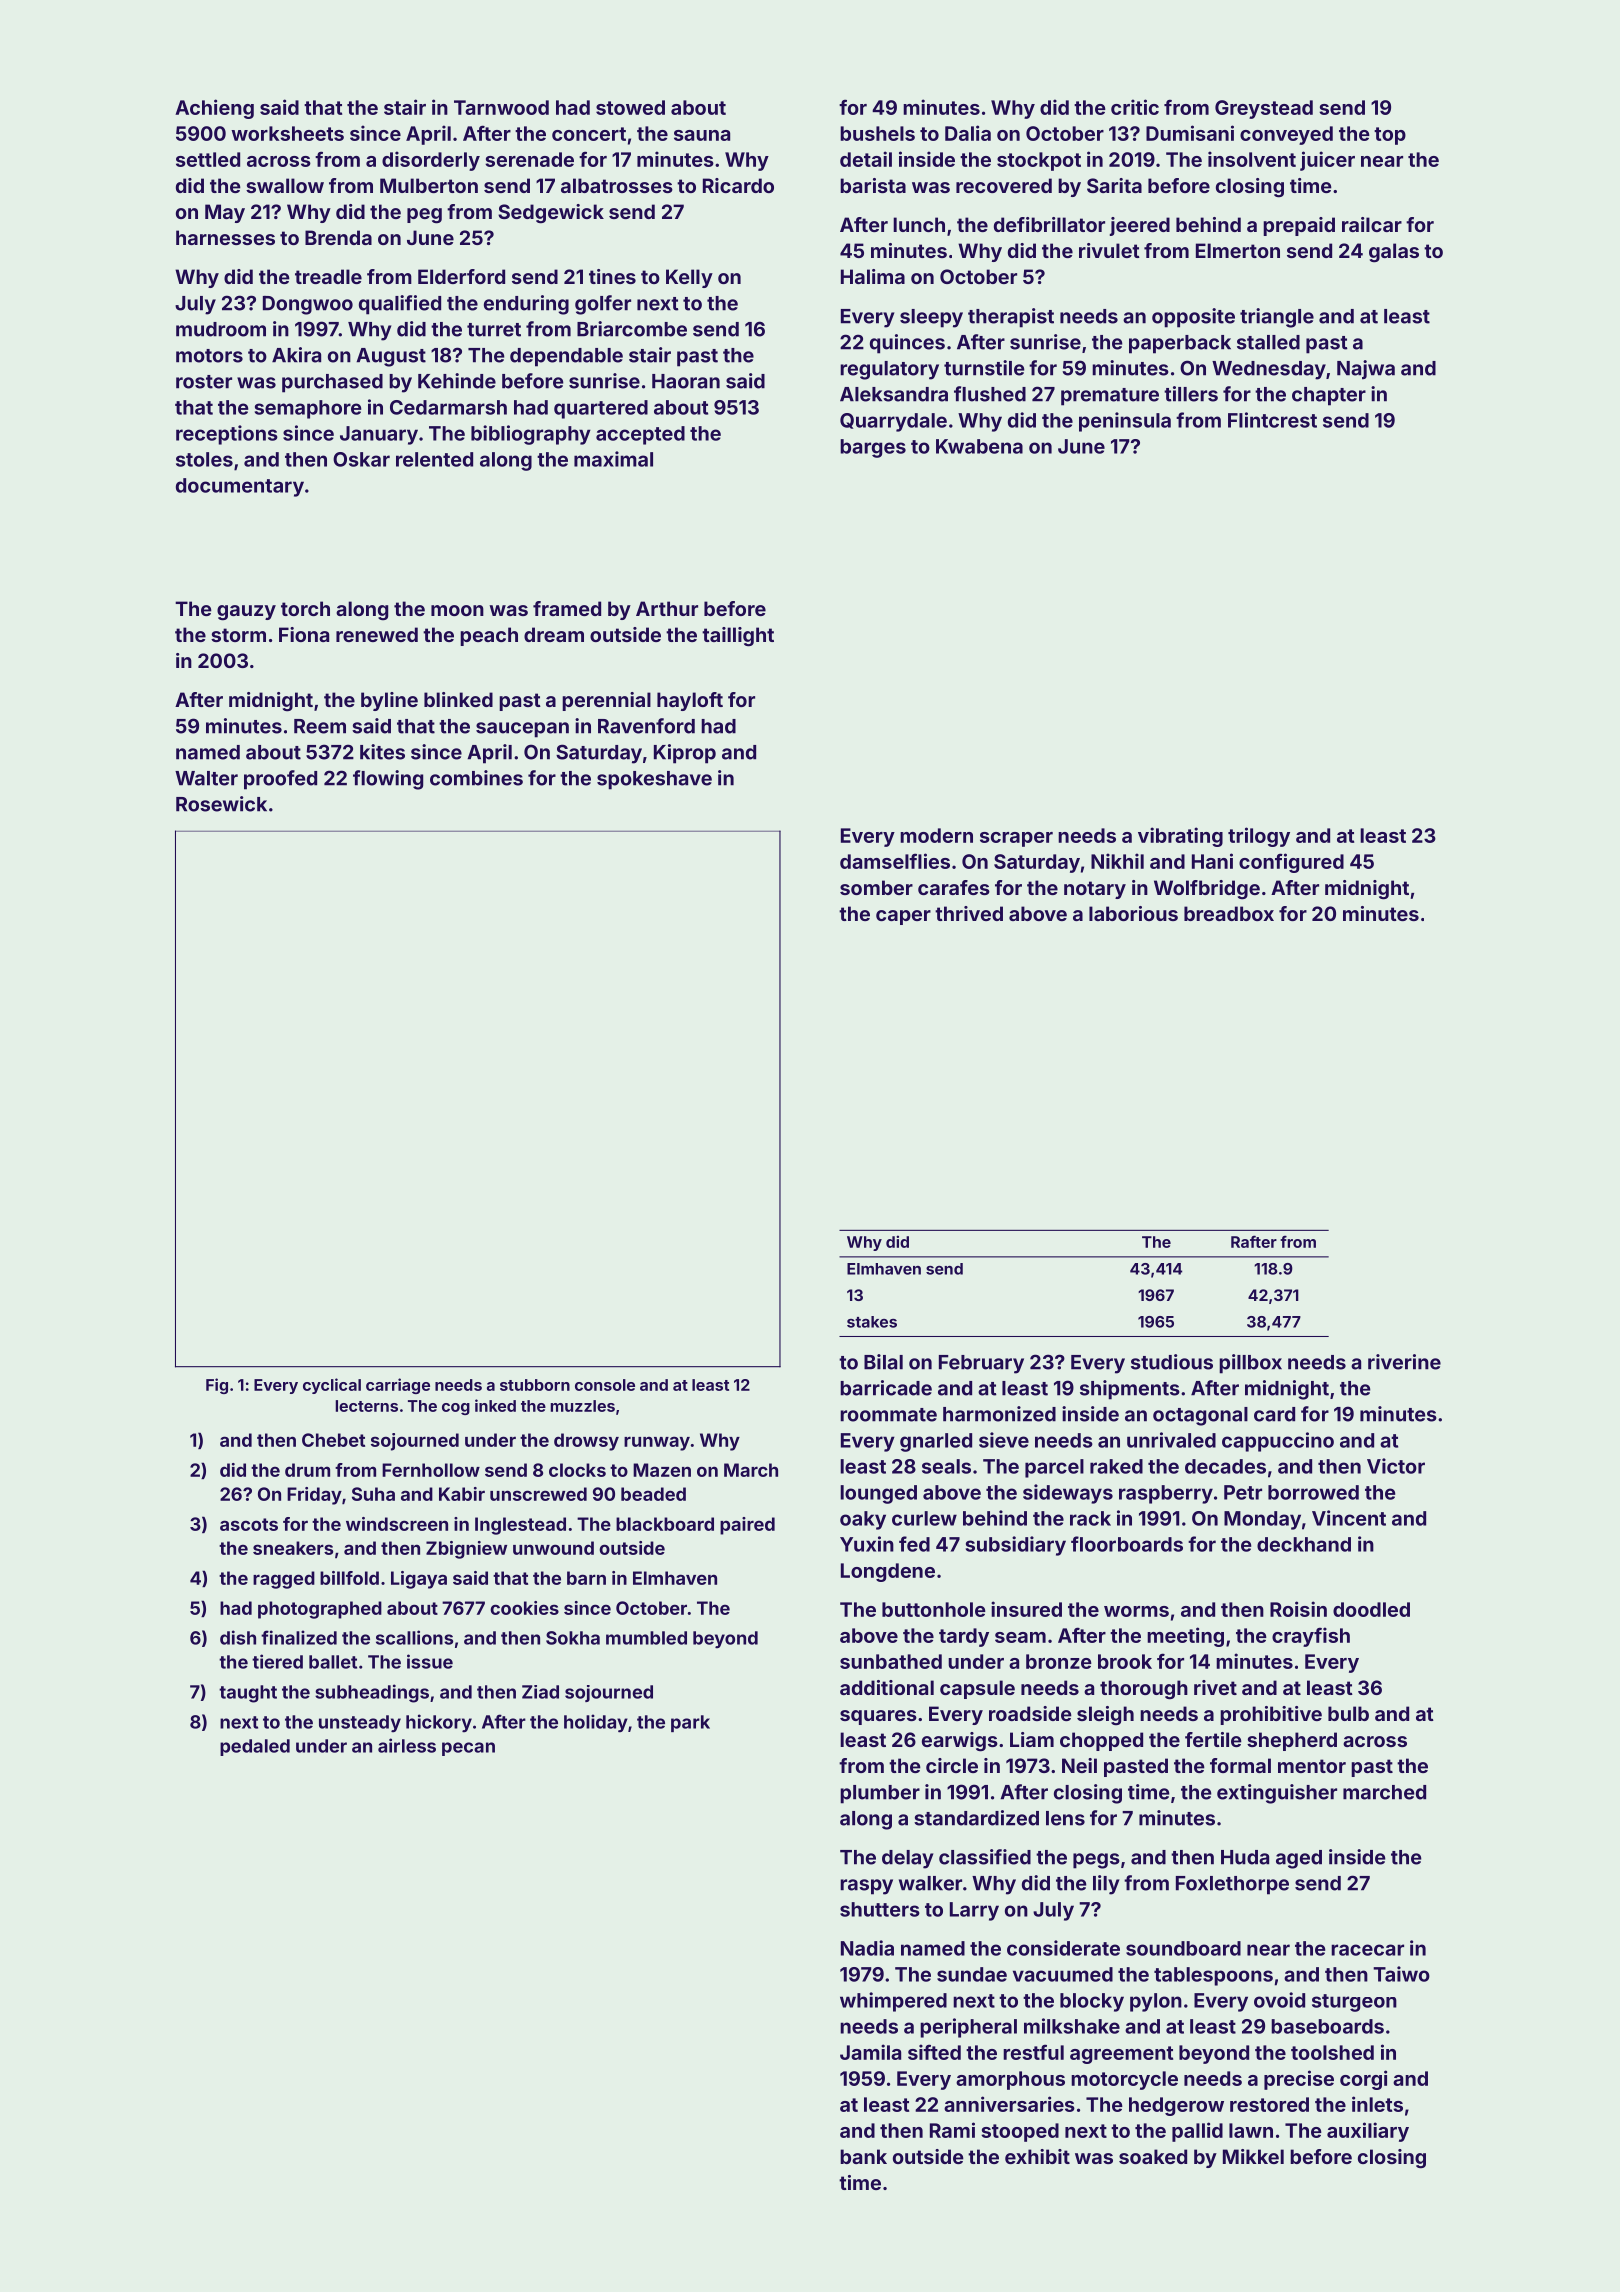  I want to click on disorderly, so click(431, 161).
